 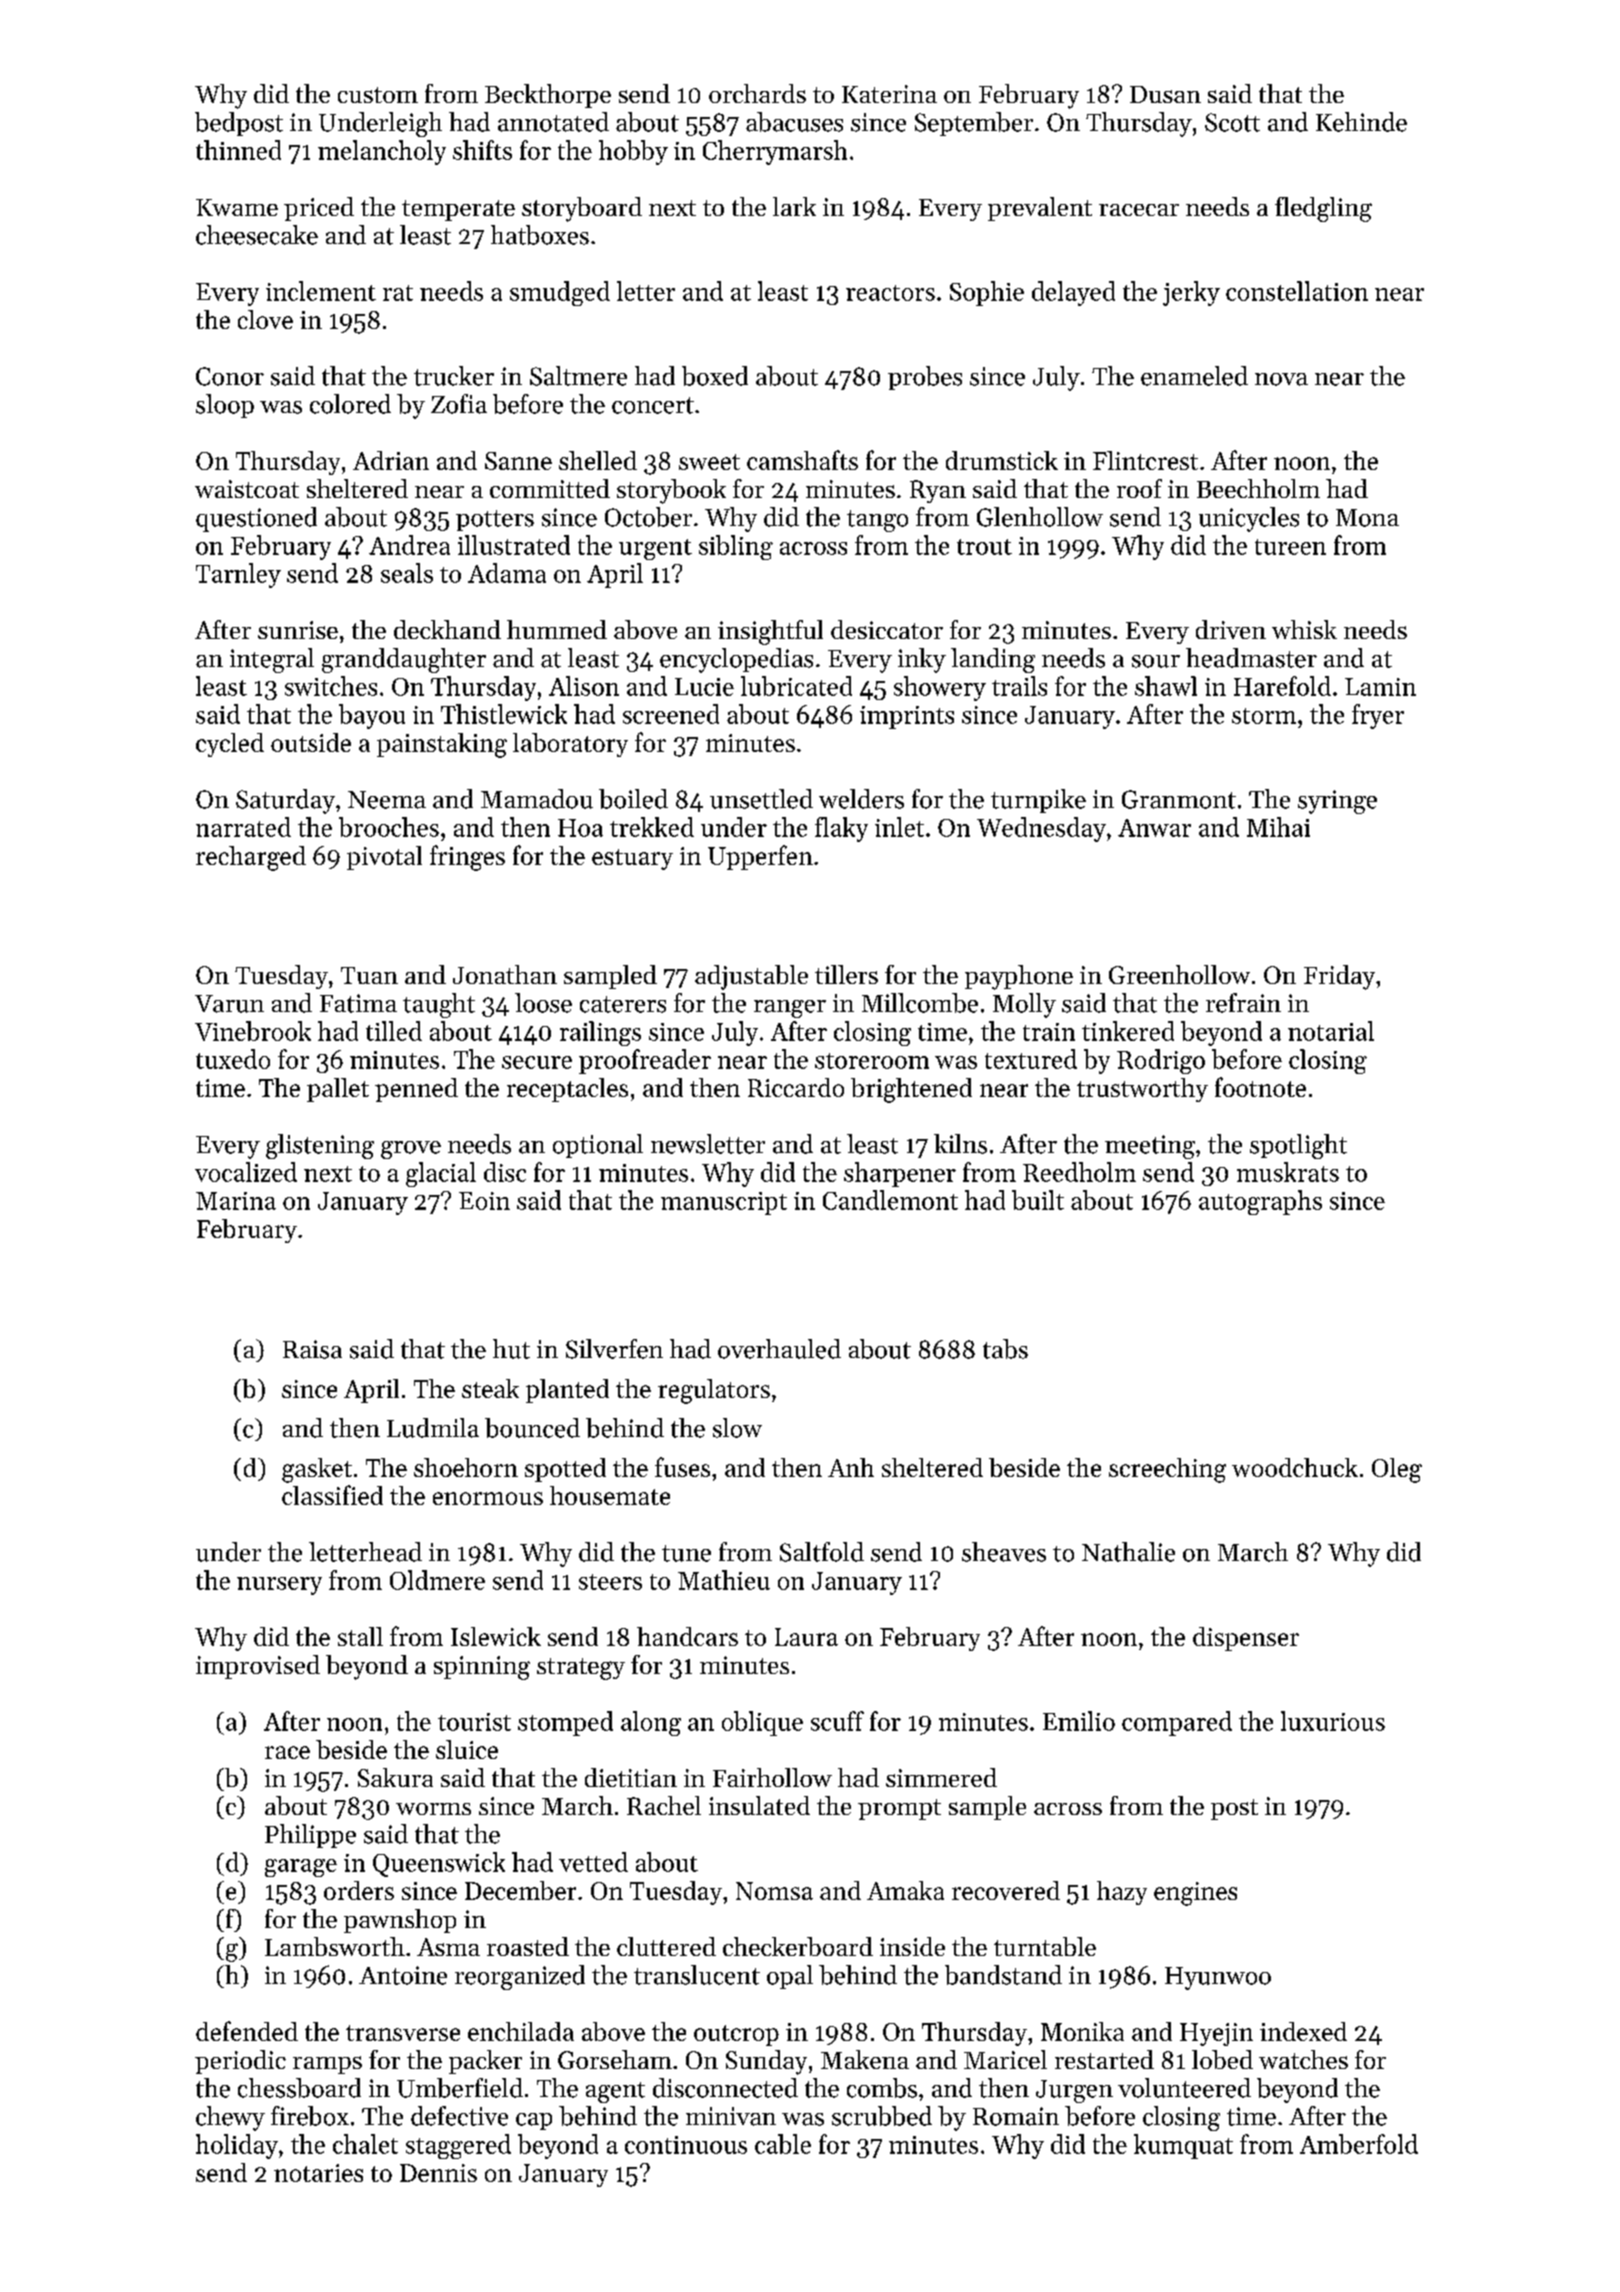 What do you see at coordinates (1218, 1978) in the page?
I see `Hyunwoo` at bounding box center [1218, 1978].
